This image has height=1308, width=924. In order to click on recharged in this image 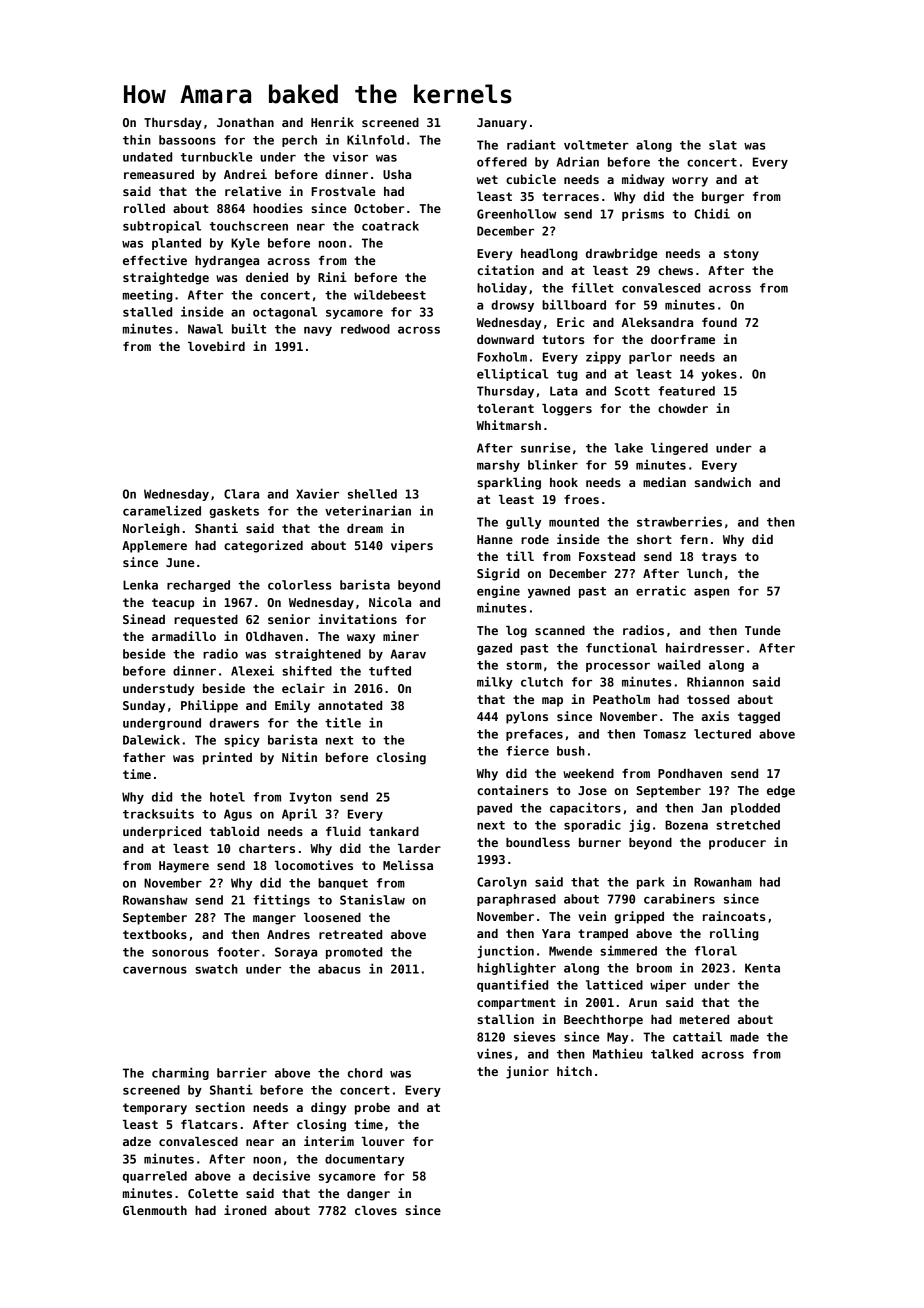, I will do `click(198, 586)`.
